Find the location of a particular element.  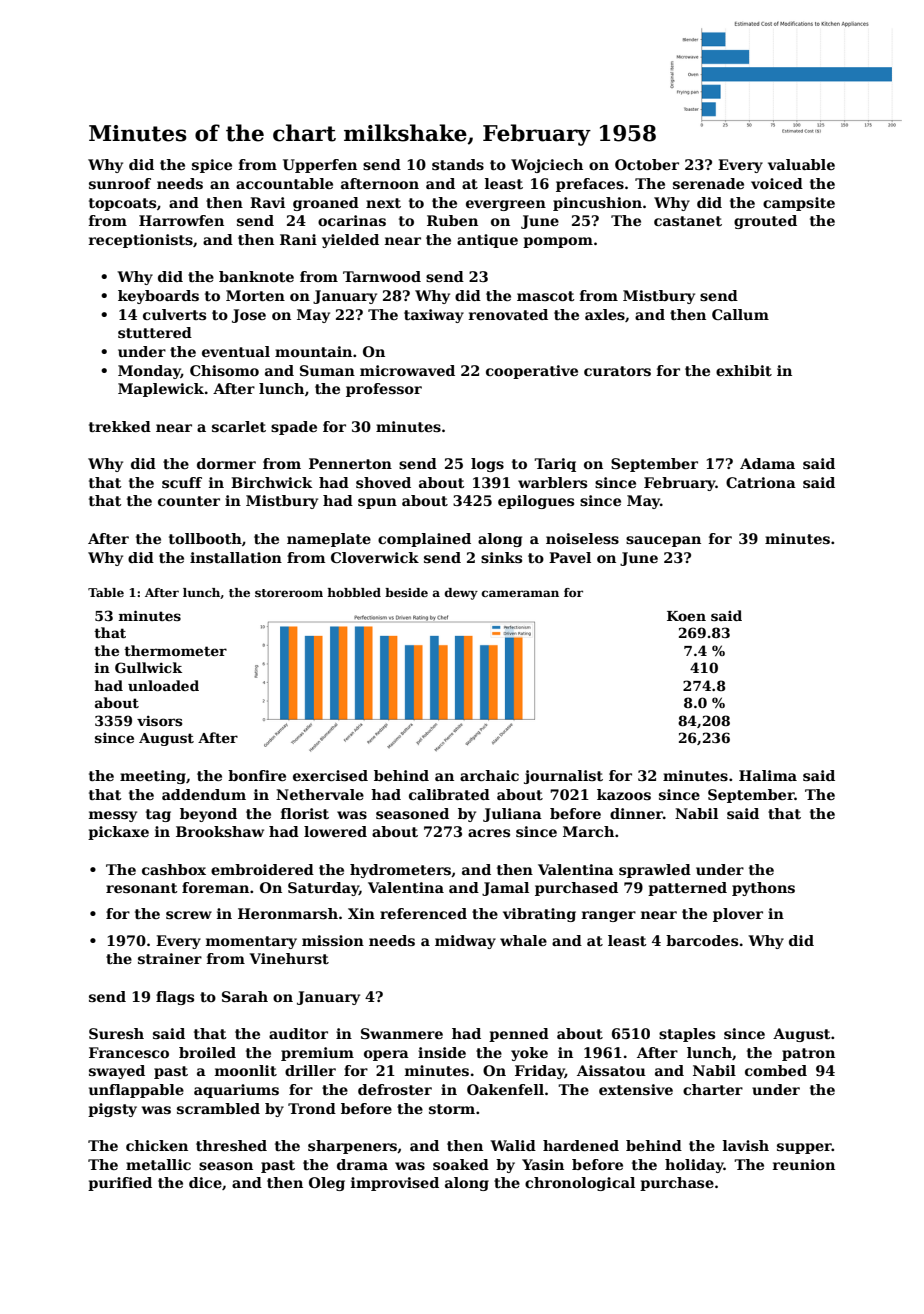

Callum is located at coordinates (740, 314).
